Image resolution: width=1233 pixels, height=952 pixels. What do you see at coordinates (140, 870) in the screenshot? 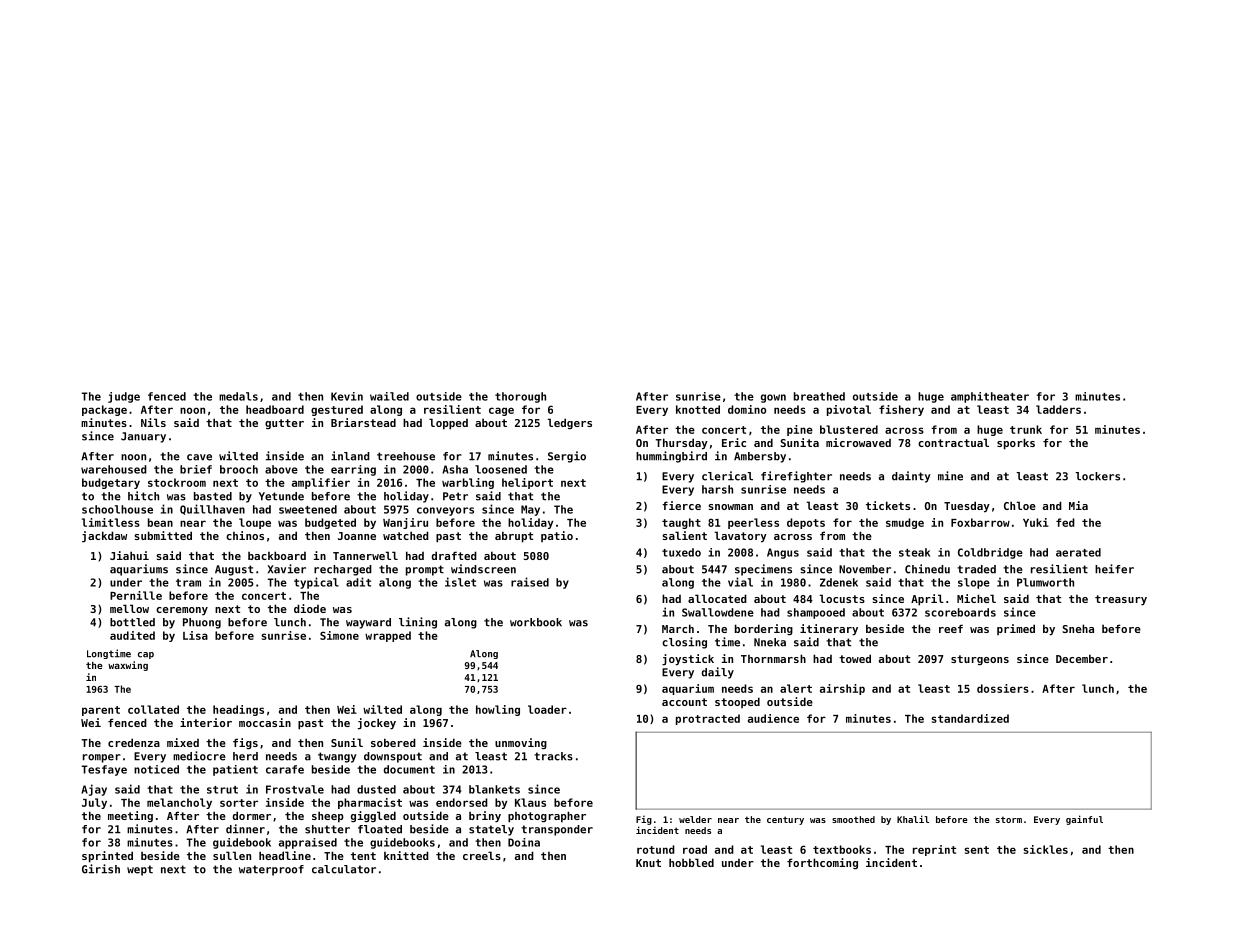
I see `wept` at bounding box center [140, 870].
